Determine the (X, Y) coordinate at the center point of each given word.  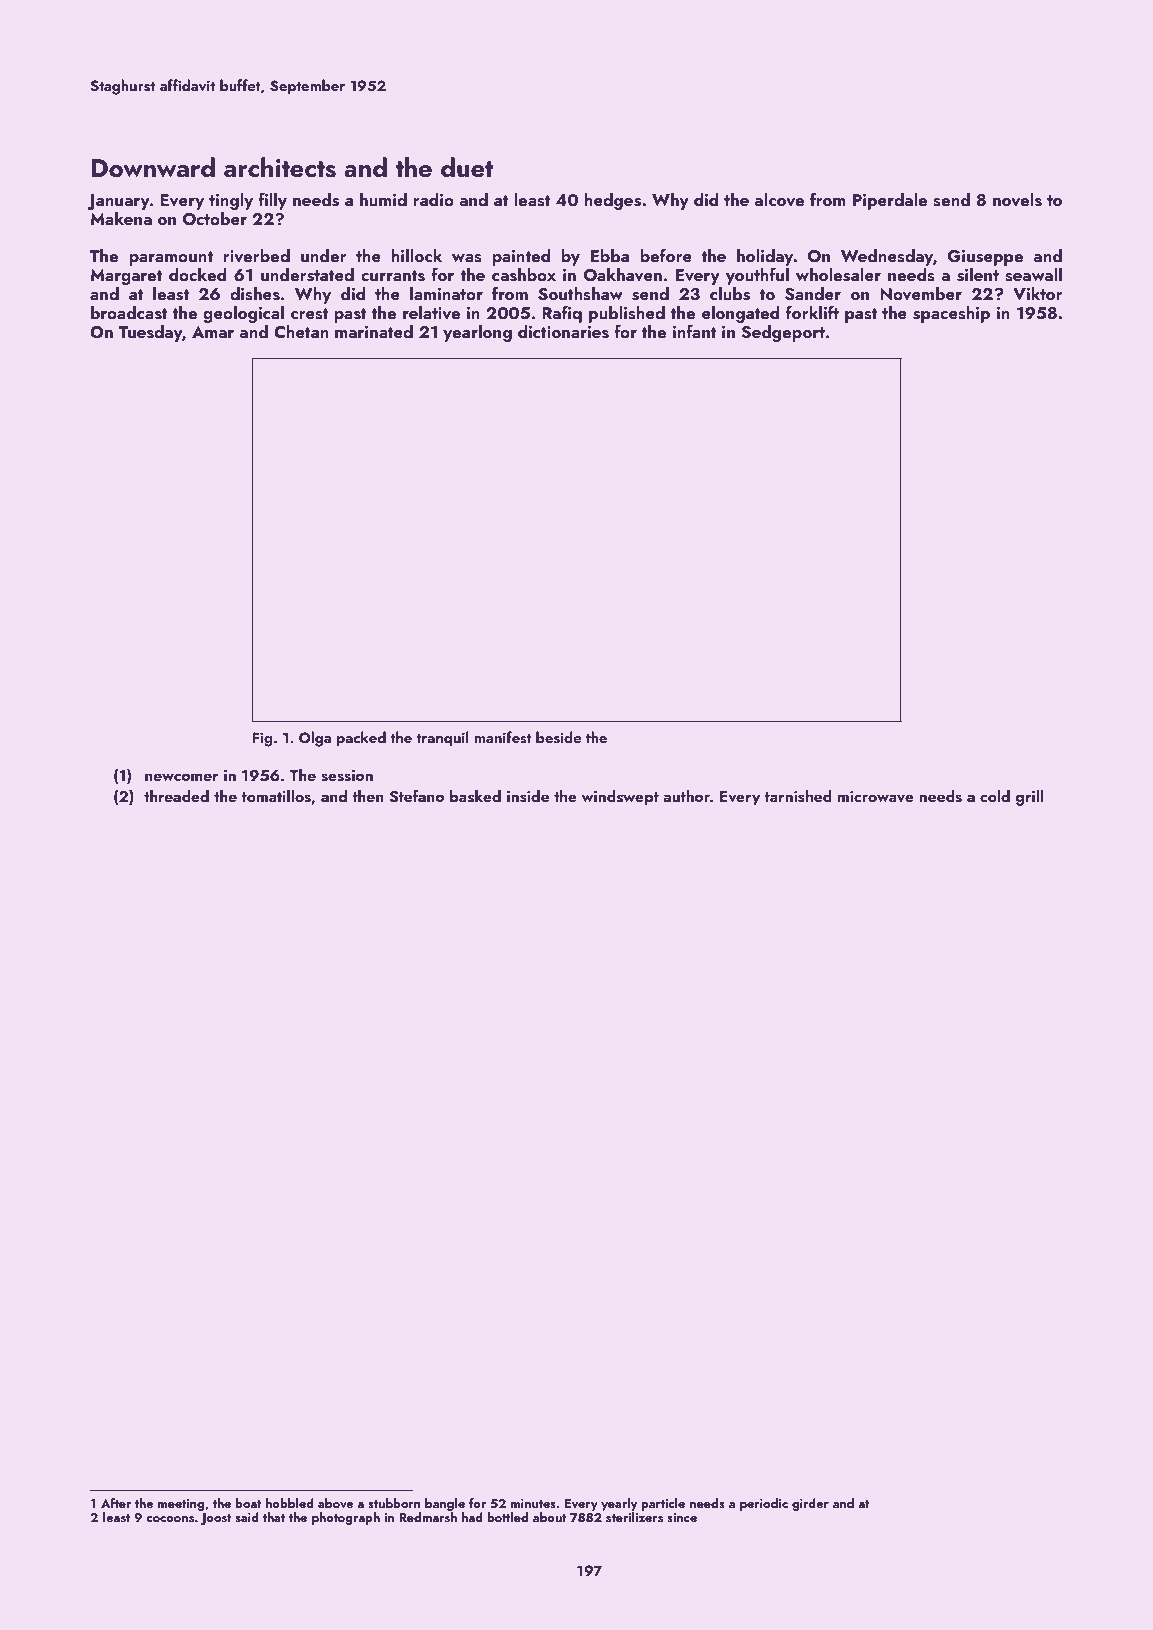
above (335, 1503)
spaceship (951, 314)
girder (810, 1504)
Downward (153, 167)
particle (663, 1504)
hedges (612, 201)
